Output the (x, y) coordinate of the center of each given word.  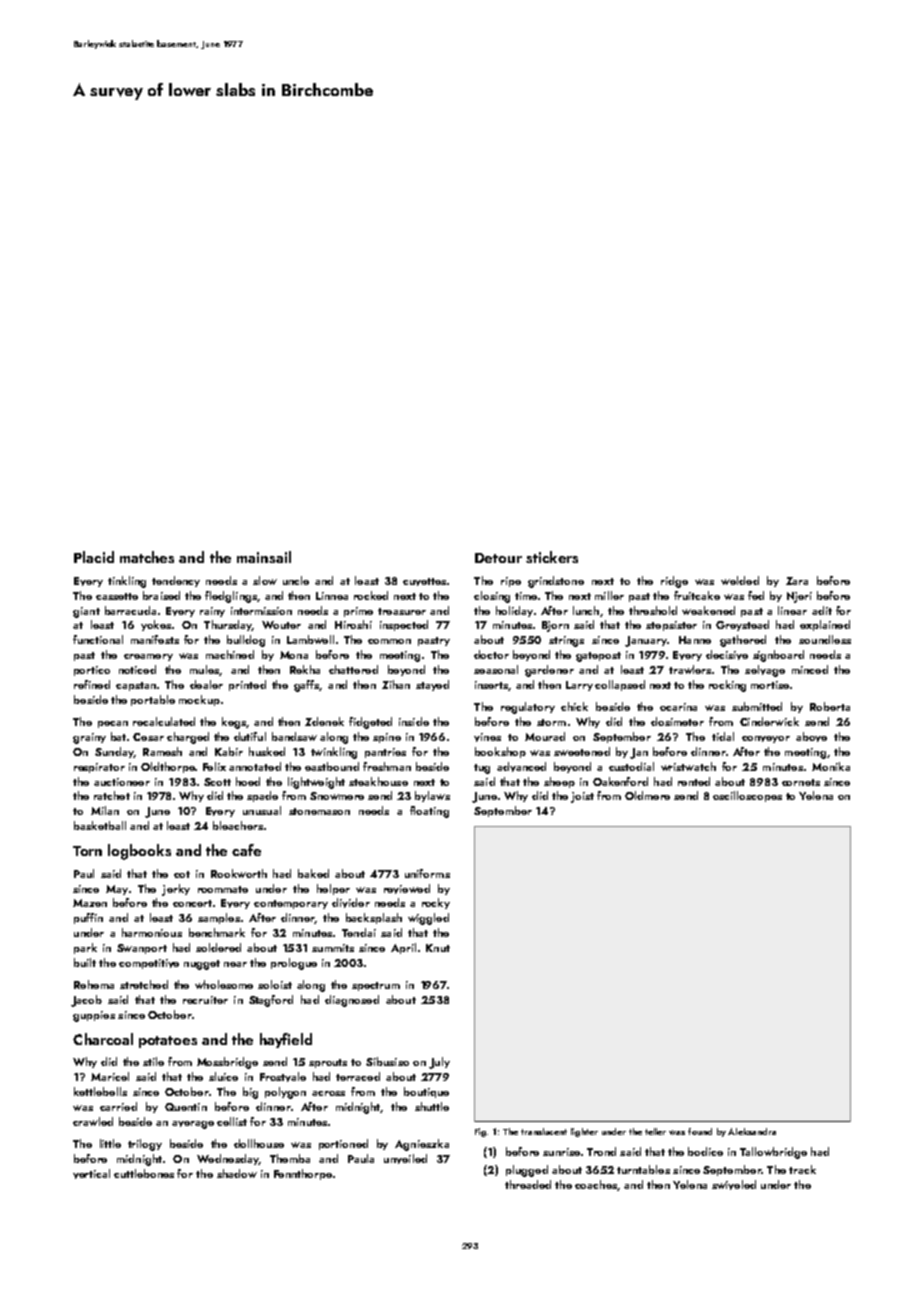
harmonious (152, 932)
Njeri (799, 597)
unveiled (405, 1159)
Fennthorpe (303, 1174)
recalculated (164, 721)
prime (358, 612)
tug (482, 769)
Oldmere (647, 795)
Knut (438, 948)
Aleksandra (752, 1131)
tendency (176, 581)
